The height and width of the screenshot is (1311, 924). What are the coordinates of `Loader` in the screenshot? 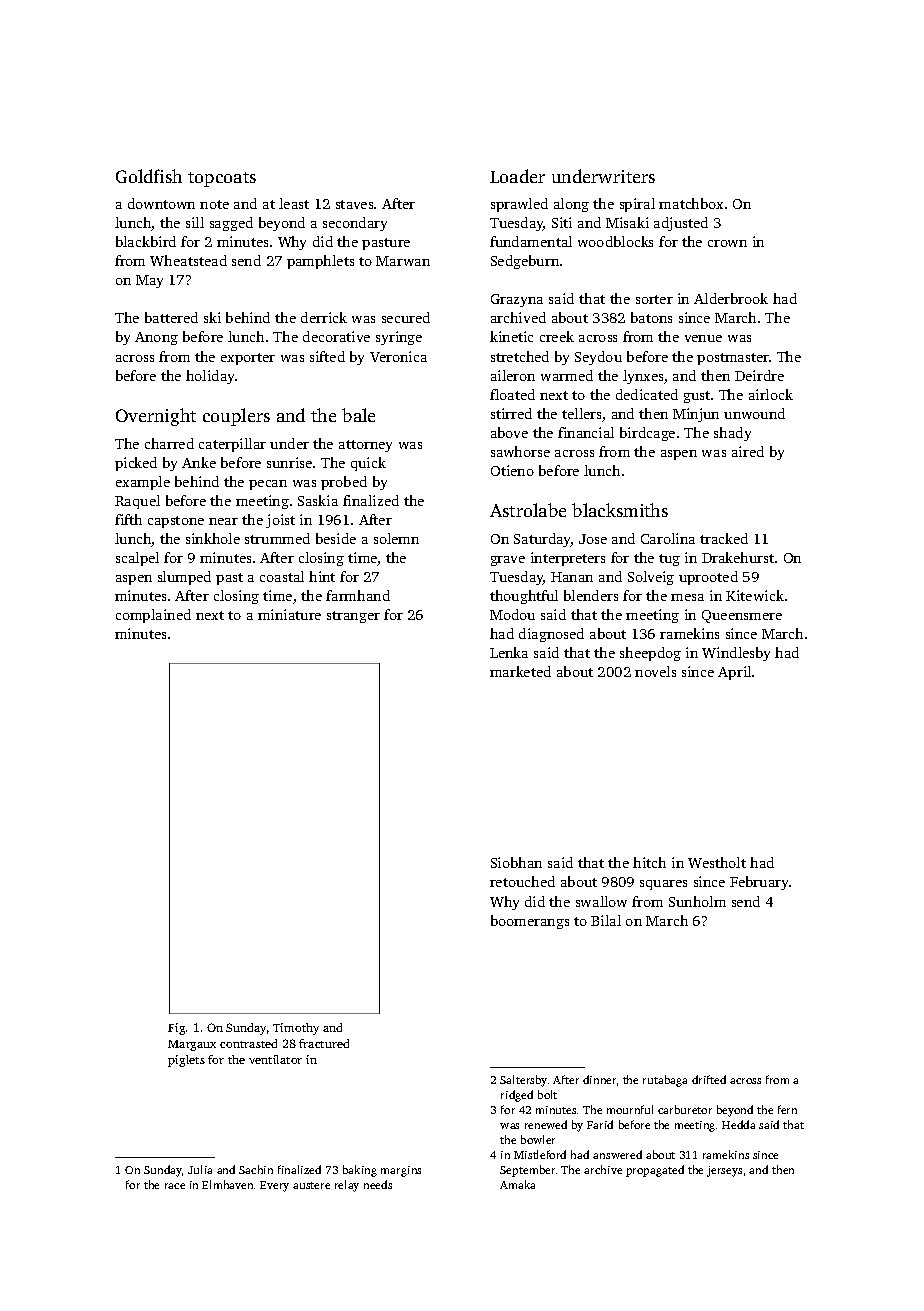 It's located at (517, 176).
